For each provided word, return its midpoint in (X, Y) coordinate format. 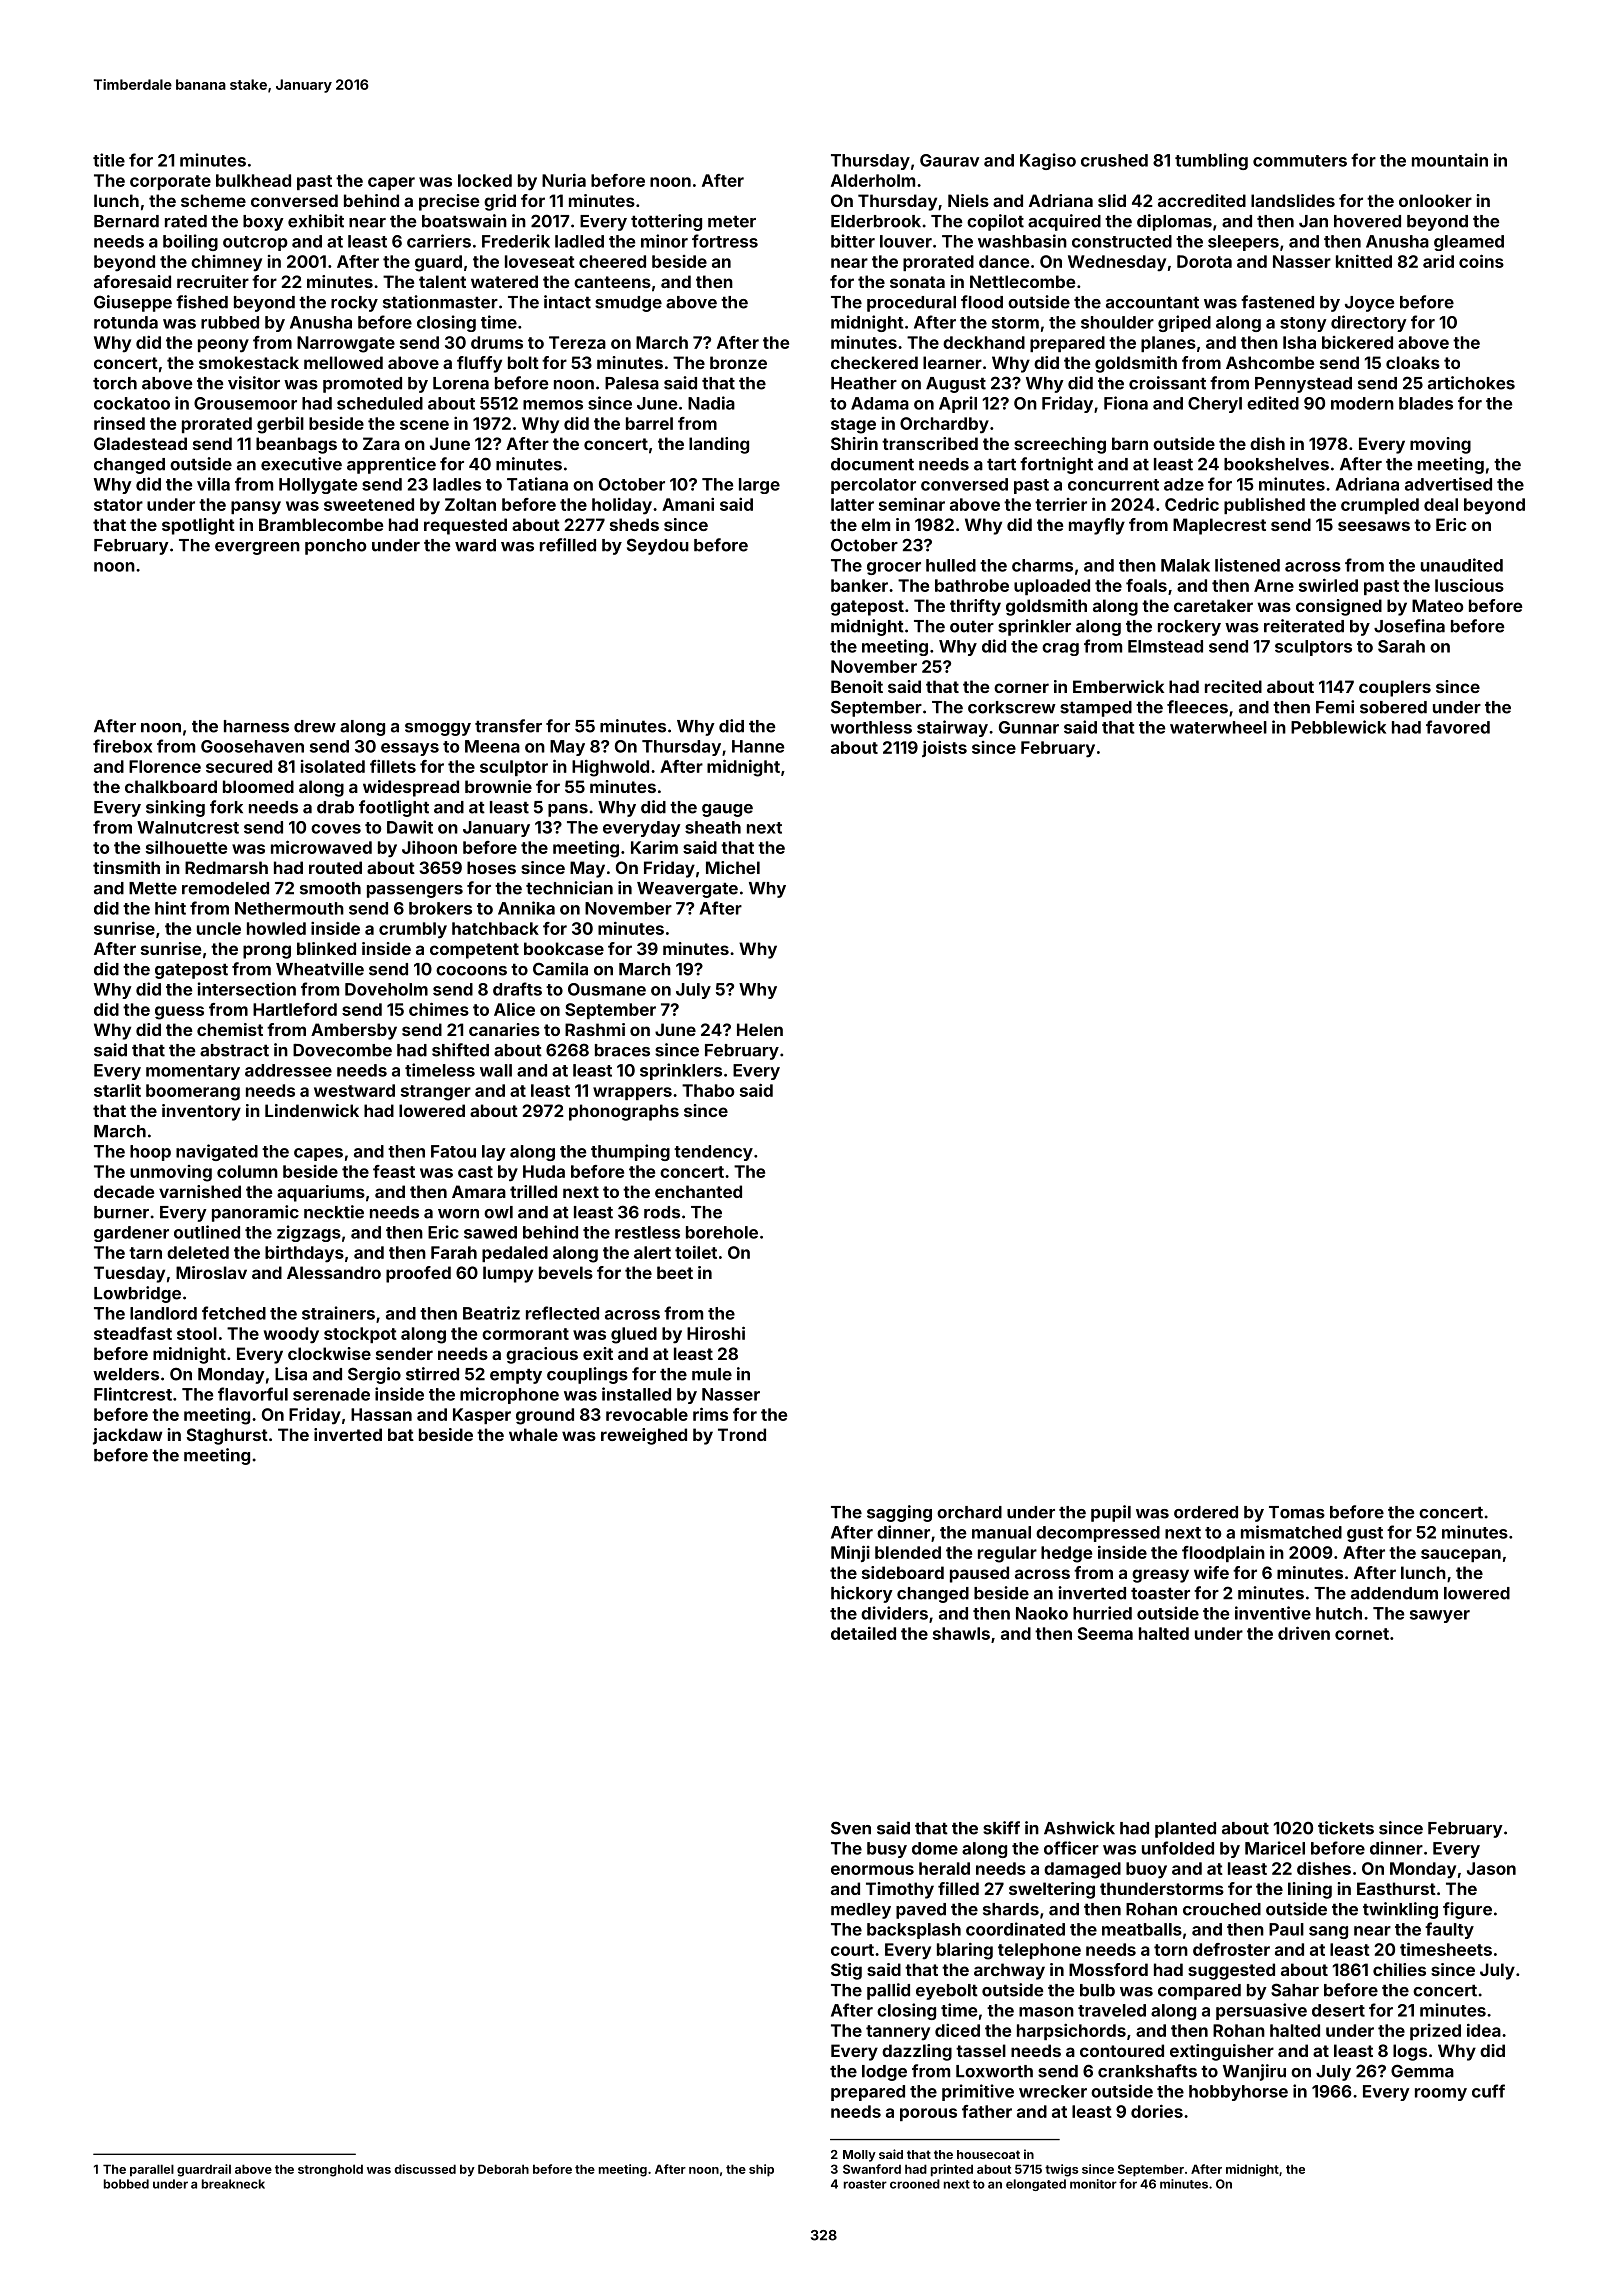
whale (533, 1434)
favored (1458, 727)
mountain (1450, 160)
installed (636, 1394)
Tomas (1297, 1512)
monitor (1093, 2184)
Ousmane (607, 989)
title (109, 160)
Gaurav (949, 160)
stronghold (330, 2170)
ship (761, 2170)
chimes (439, 1009)
